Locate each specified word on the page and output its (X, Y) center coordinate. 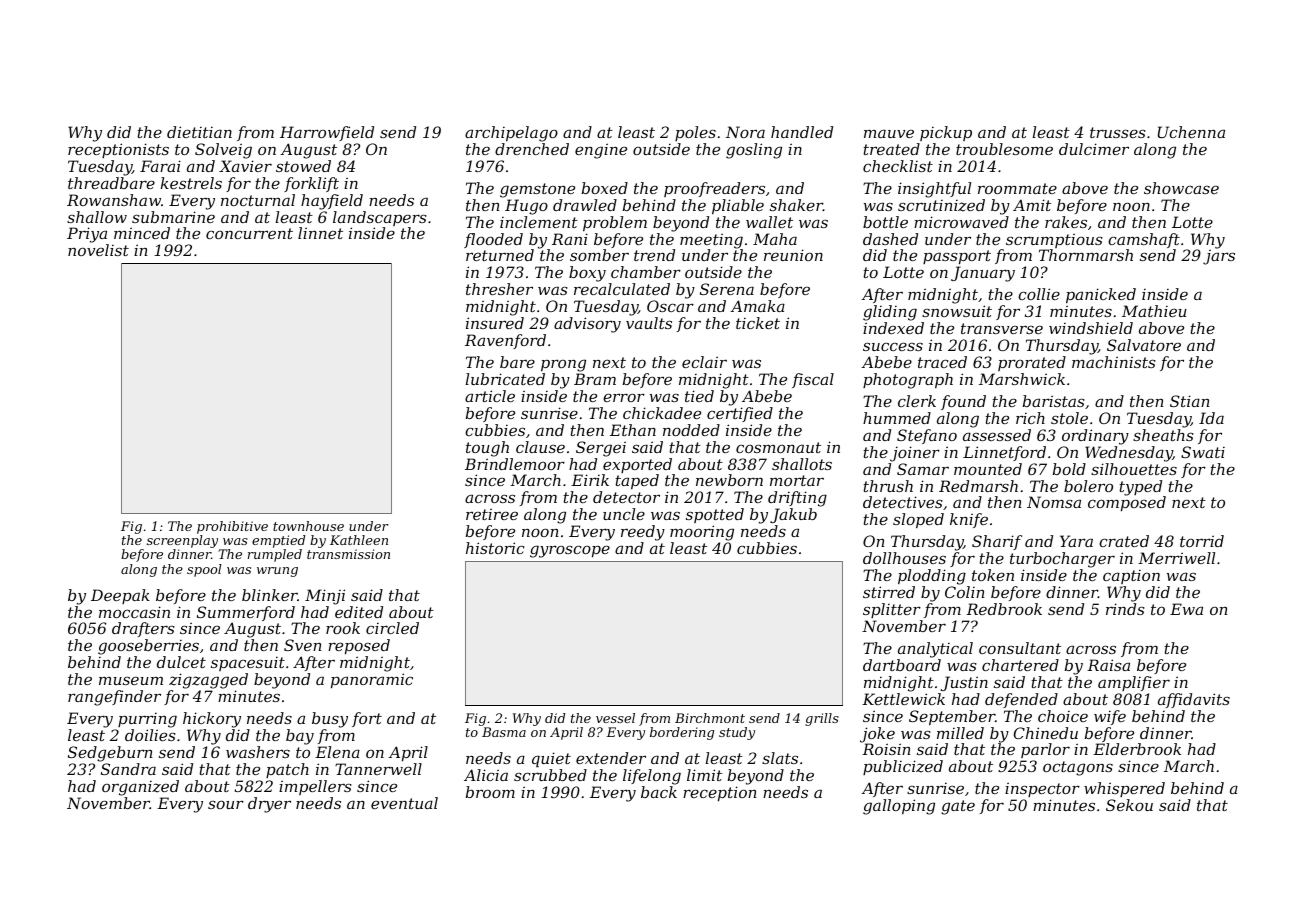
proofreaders (714, 189)
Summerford (246, 613)
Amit (1032, 205)
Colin (965, 592)
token (993, 575)
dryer (269, 805)
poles (695, 133)
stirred (889, 592)
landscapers (380, 218)
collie (1039, 294)
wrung (277, 572)
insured (495, 323)
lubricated (505, 379)
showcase (1181, 188)
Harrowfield (327, 133)
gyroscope (570, 551)
